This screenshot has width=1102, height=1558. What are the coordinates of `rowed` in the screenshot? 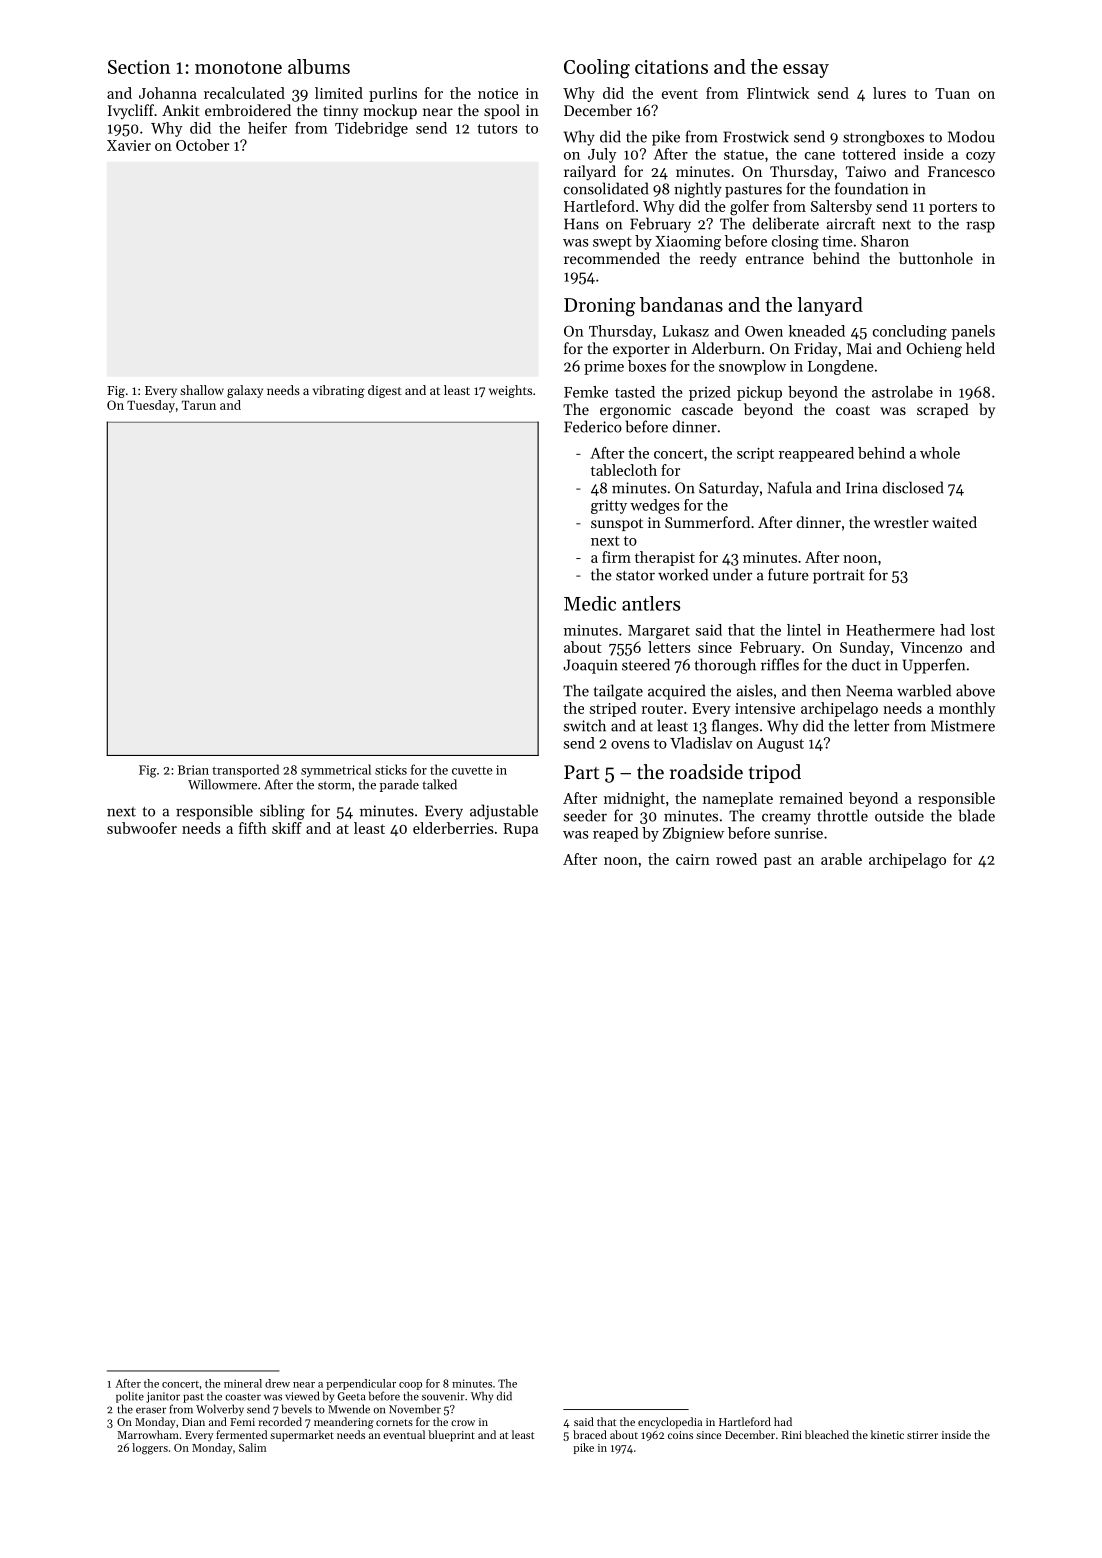 It's located at (736, 859).
